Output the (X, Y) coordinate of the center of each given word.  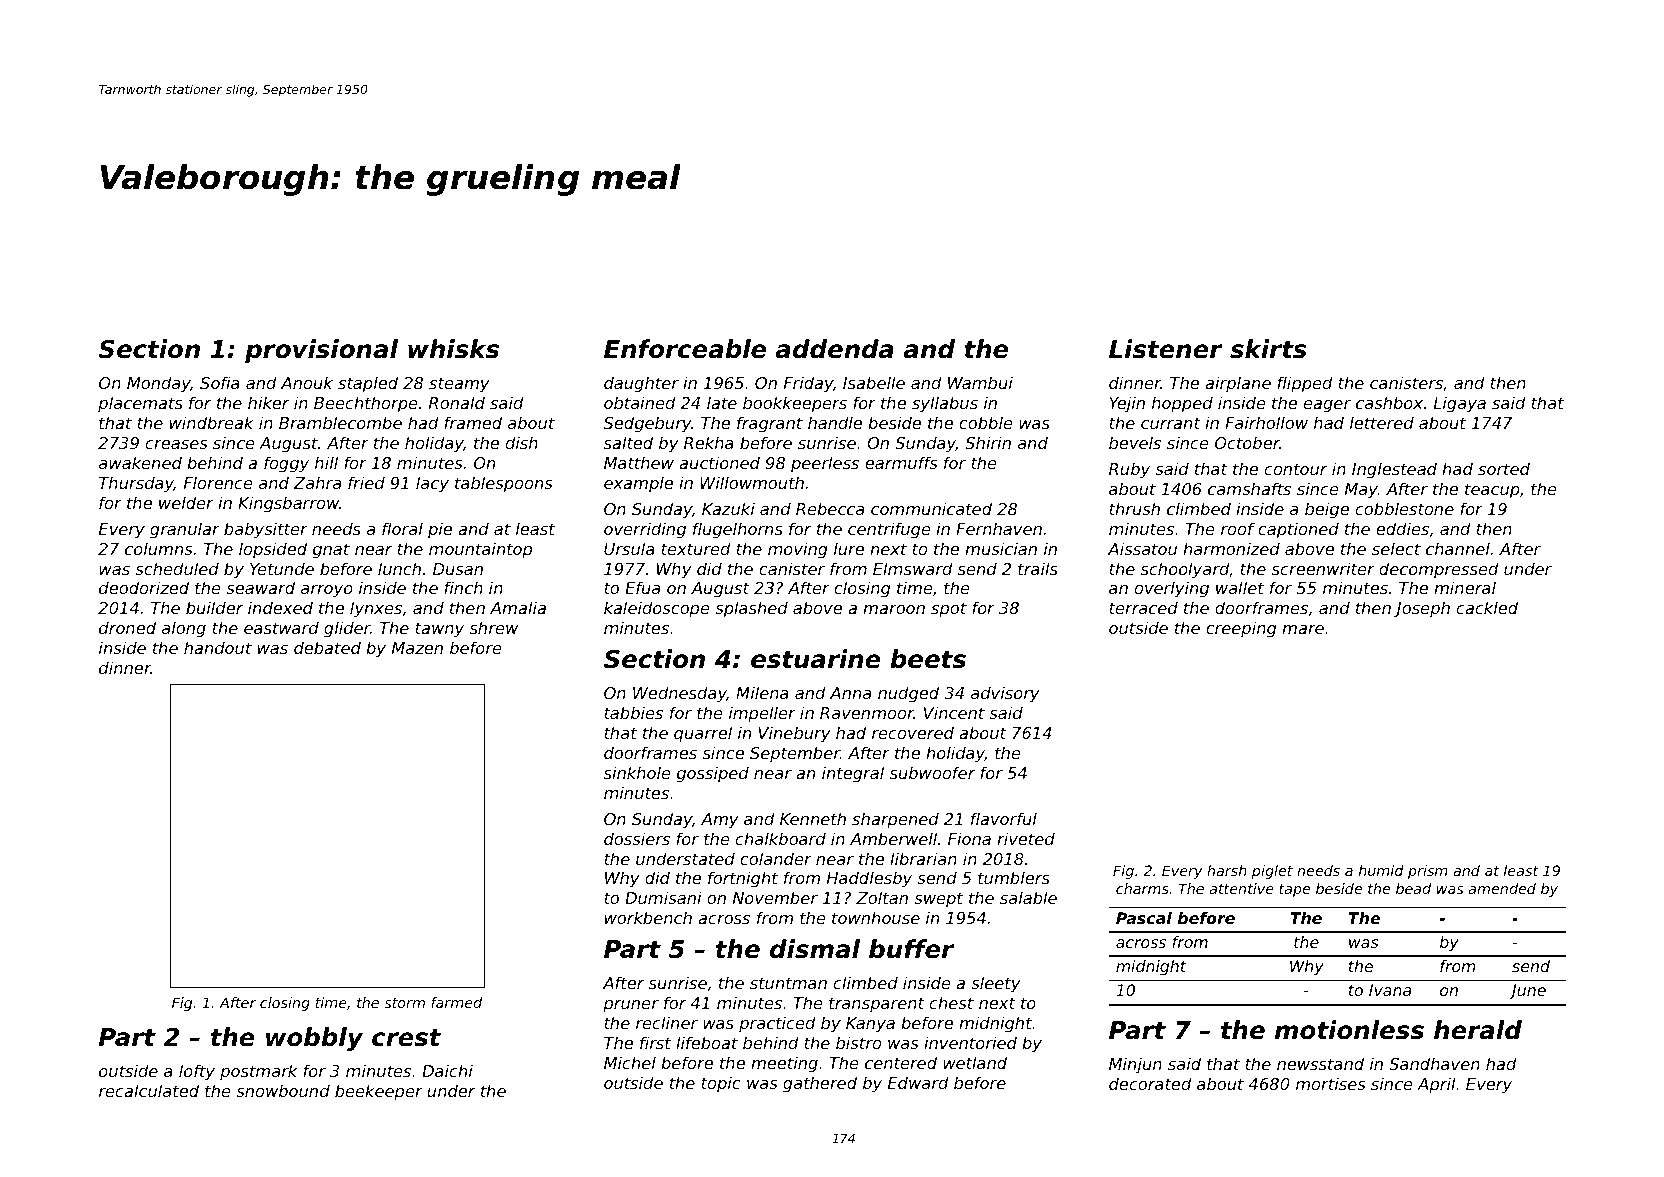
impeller (762, 714)
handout (218, 647)
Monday (159, 384)
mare (1303, 629)
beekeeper (379, 1092)
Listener (1166, 349)
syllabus (945, 404)
